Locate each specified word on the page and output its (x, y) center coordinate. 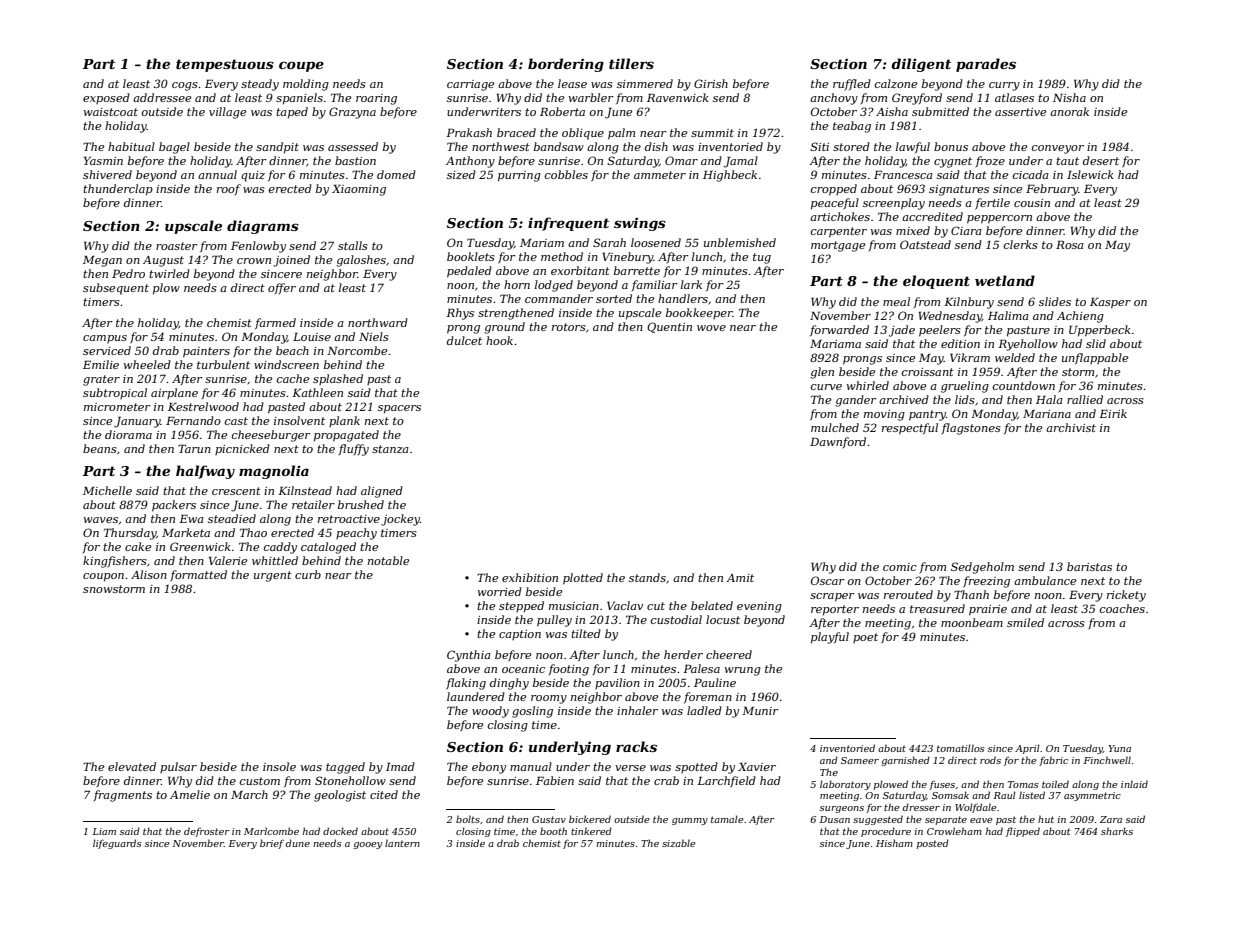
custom (260, 781)
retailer (313, 504)
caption (520, 635)
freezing (986, 582)
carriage (470, 85)
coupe (301, 66)
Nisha (1069, 97)
